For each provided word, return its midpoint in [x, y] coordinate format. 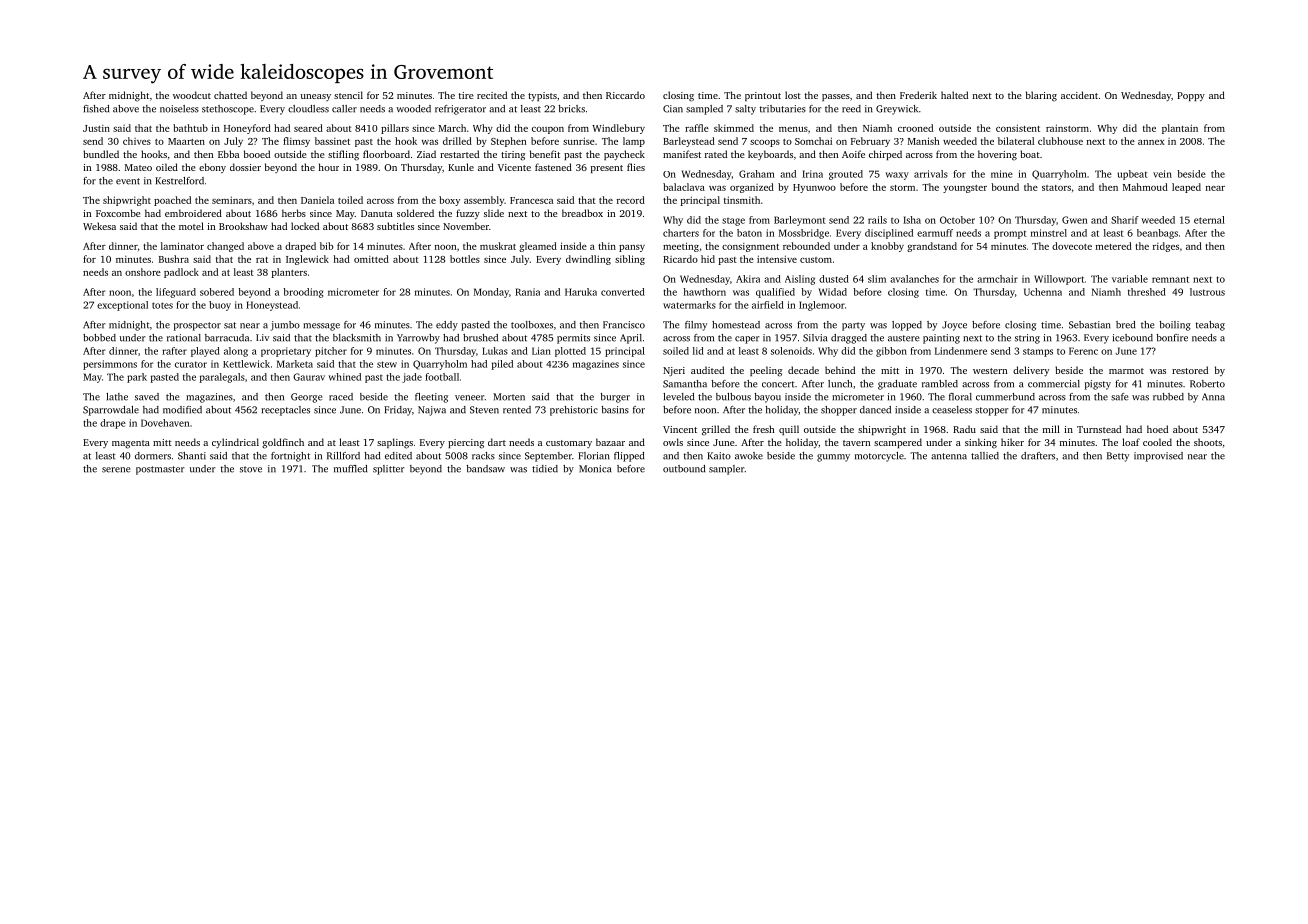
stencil [348, 95]
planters [289, 273]
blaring [1041, 96]
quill [789, 430]
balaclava [684, 187]
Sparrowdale [111, 411]
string [1027, 339]
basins [615, 410]
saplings [395, 443]
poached [172, 201]
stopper [992, 411]
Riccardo [625, 95]
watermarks [689, 305]
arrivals [931, 174]
